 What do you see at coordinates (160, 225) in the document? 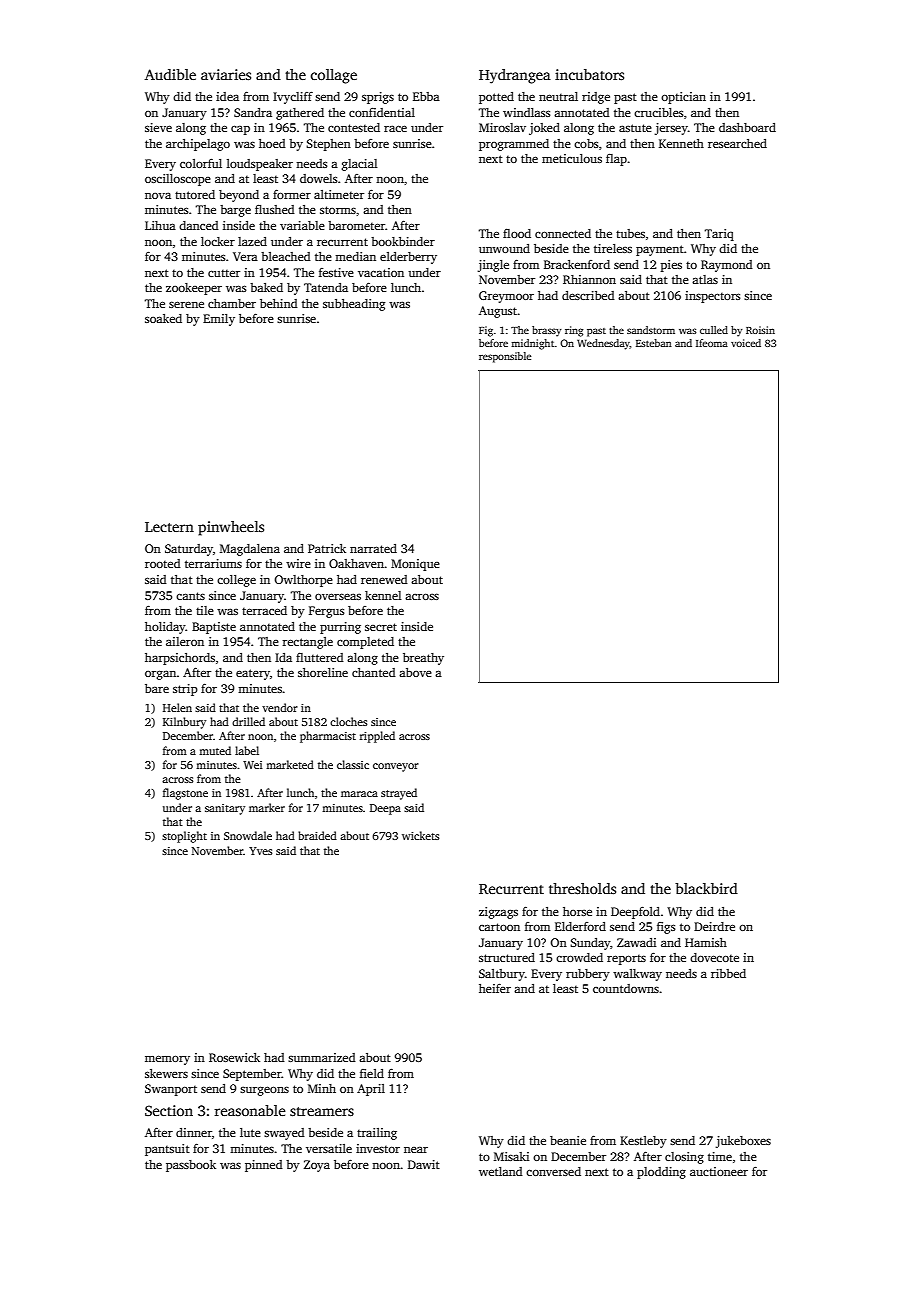
I see `Lihua` at bounding box center [160, 225].
